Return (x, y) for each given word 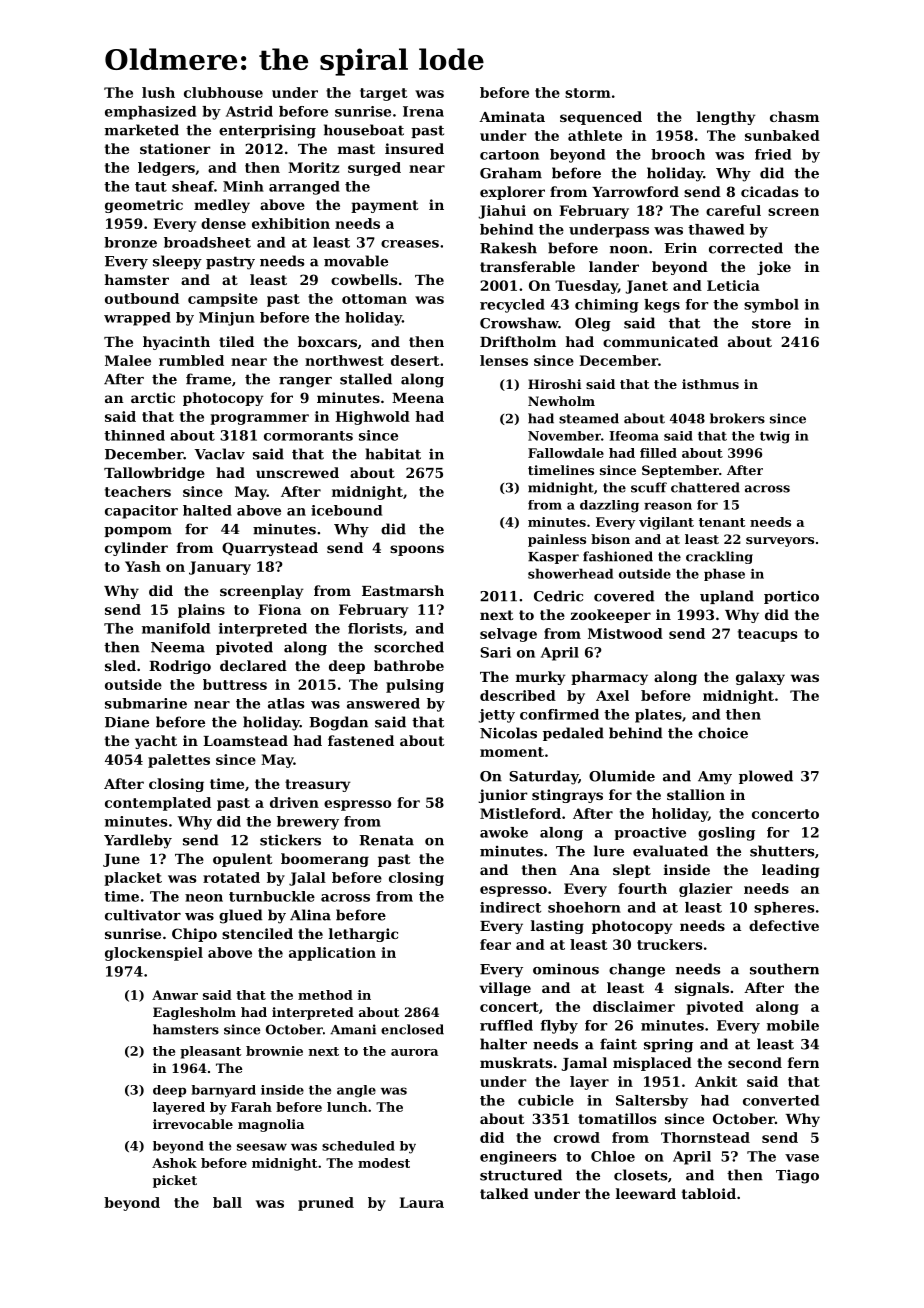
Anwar (175, 995)
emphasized (150, 113)
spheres (784, 908)
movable (356, 261)
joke (774, 268)
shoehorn (584, 907)
